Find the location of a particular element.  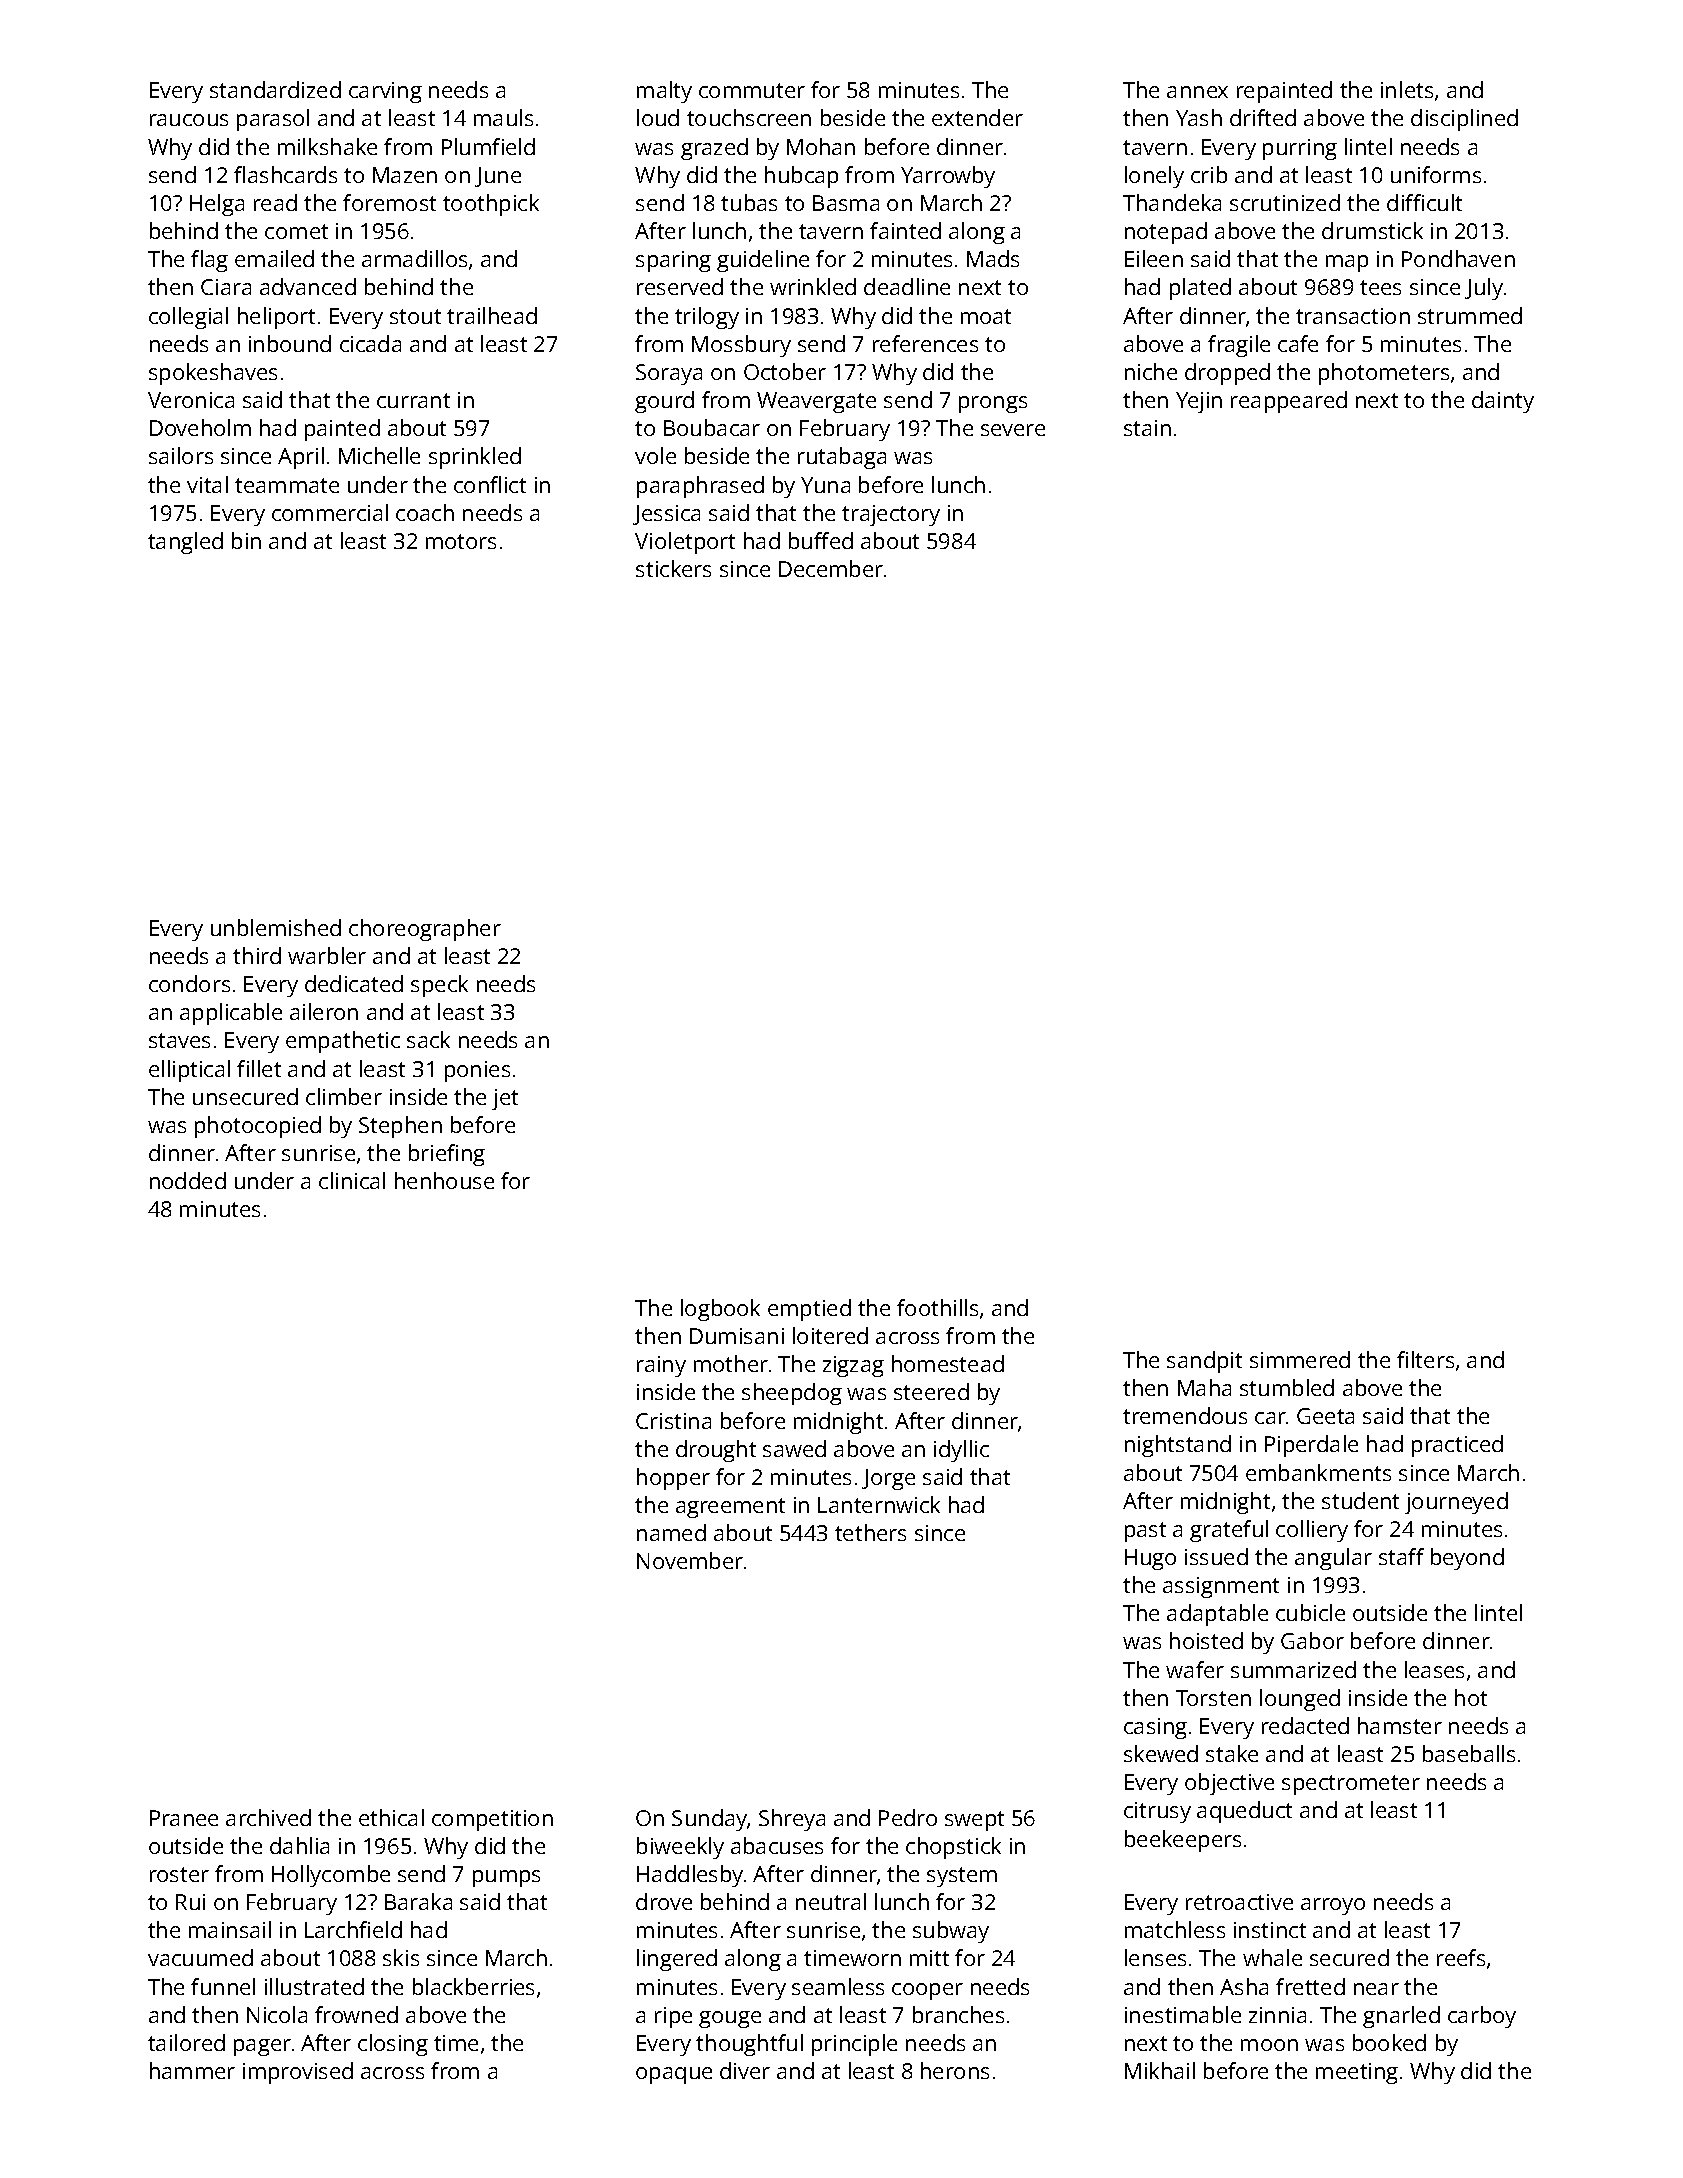

ethical is located at coordinates (391, 1817).
